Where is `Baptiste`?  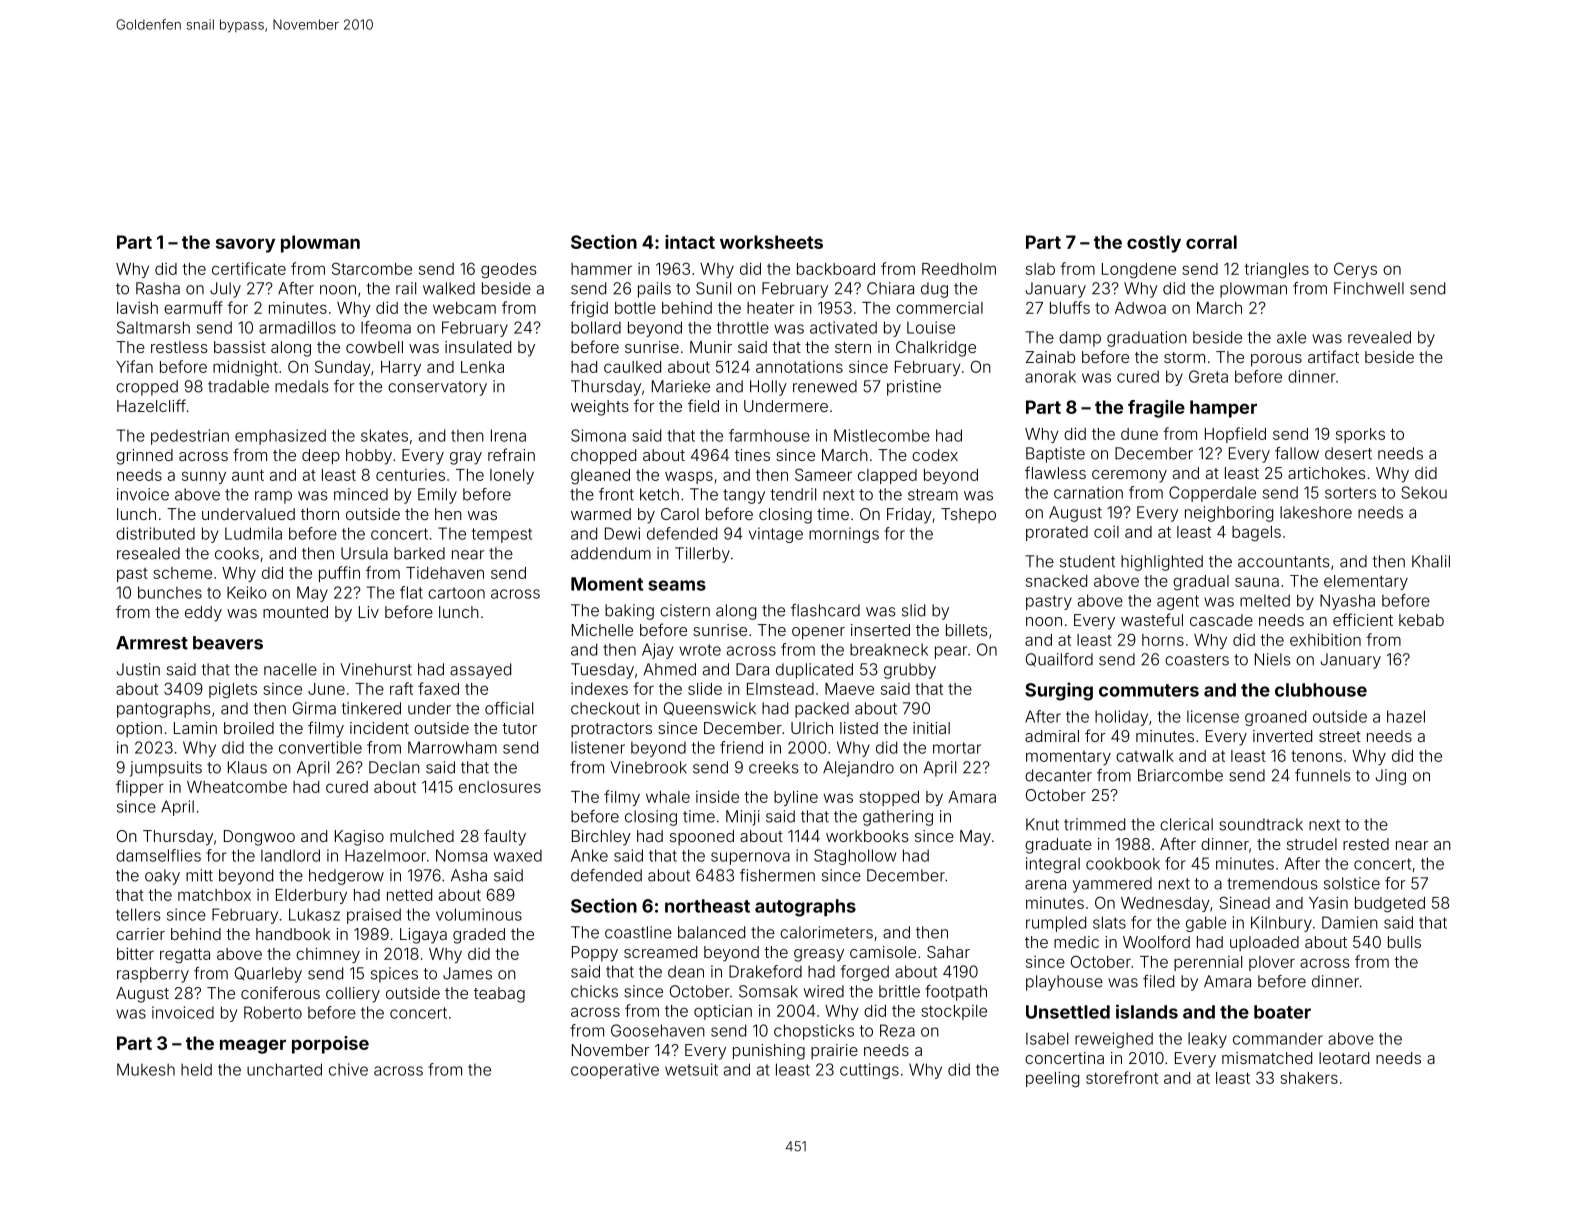 Baptiste is located at coordinates (1055, 455).
